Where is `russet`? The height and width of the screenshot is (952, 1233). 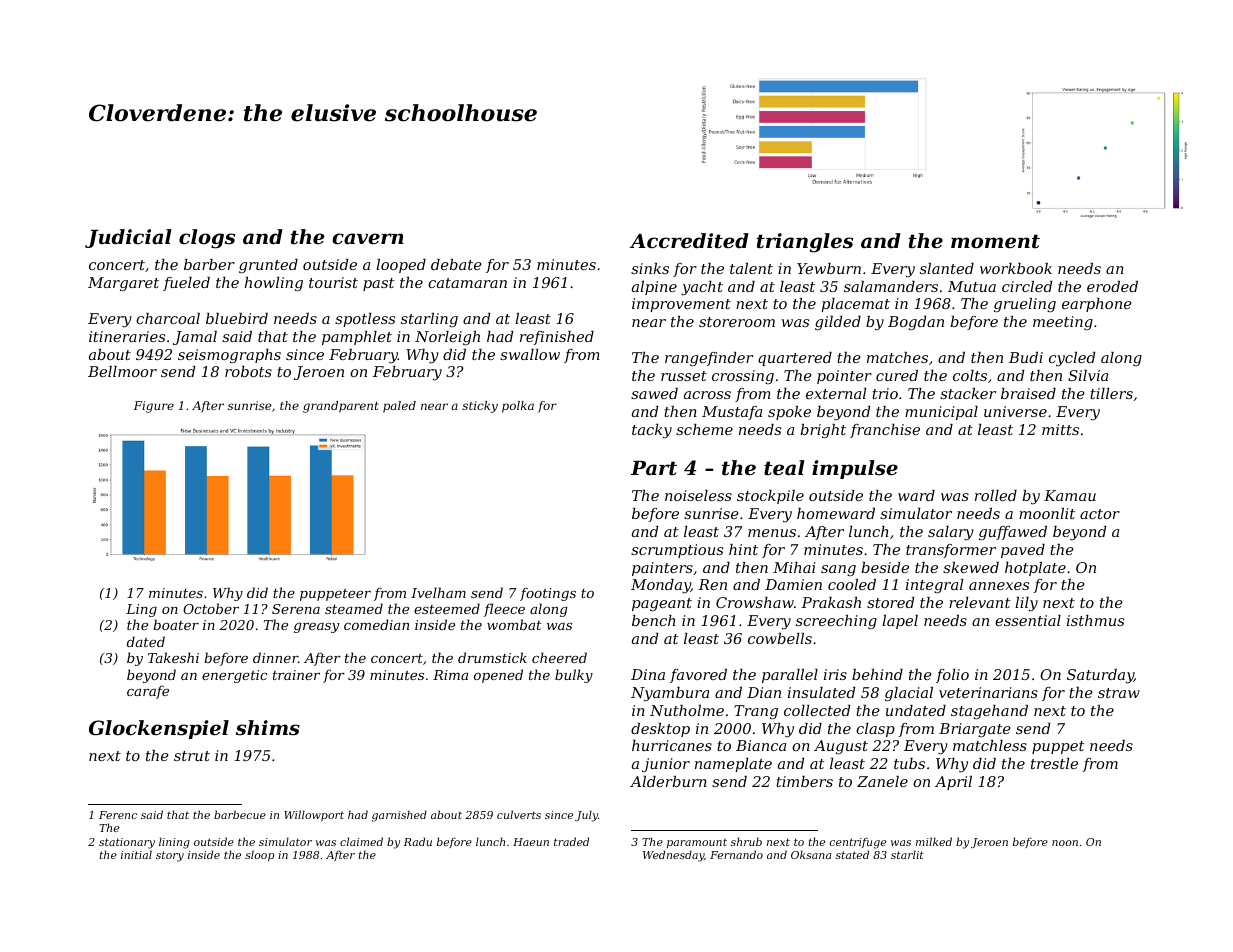 russet is located at coordinates (684, 376).
